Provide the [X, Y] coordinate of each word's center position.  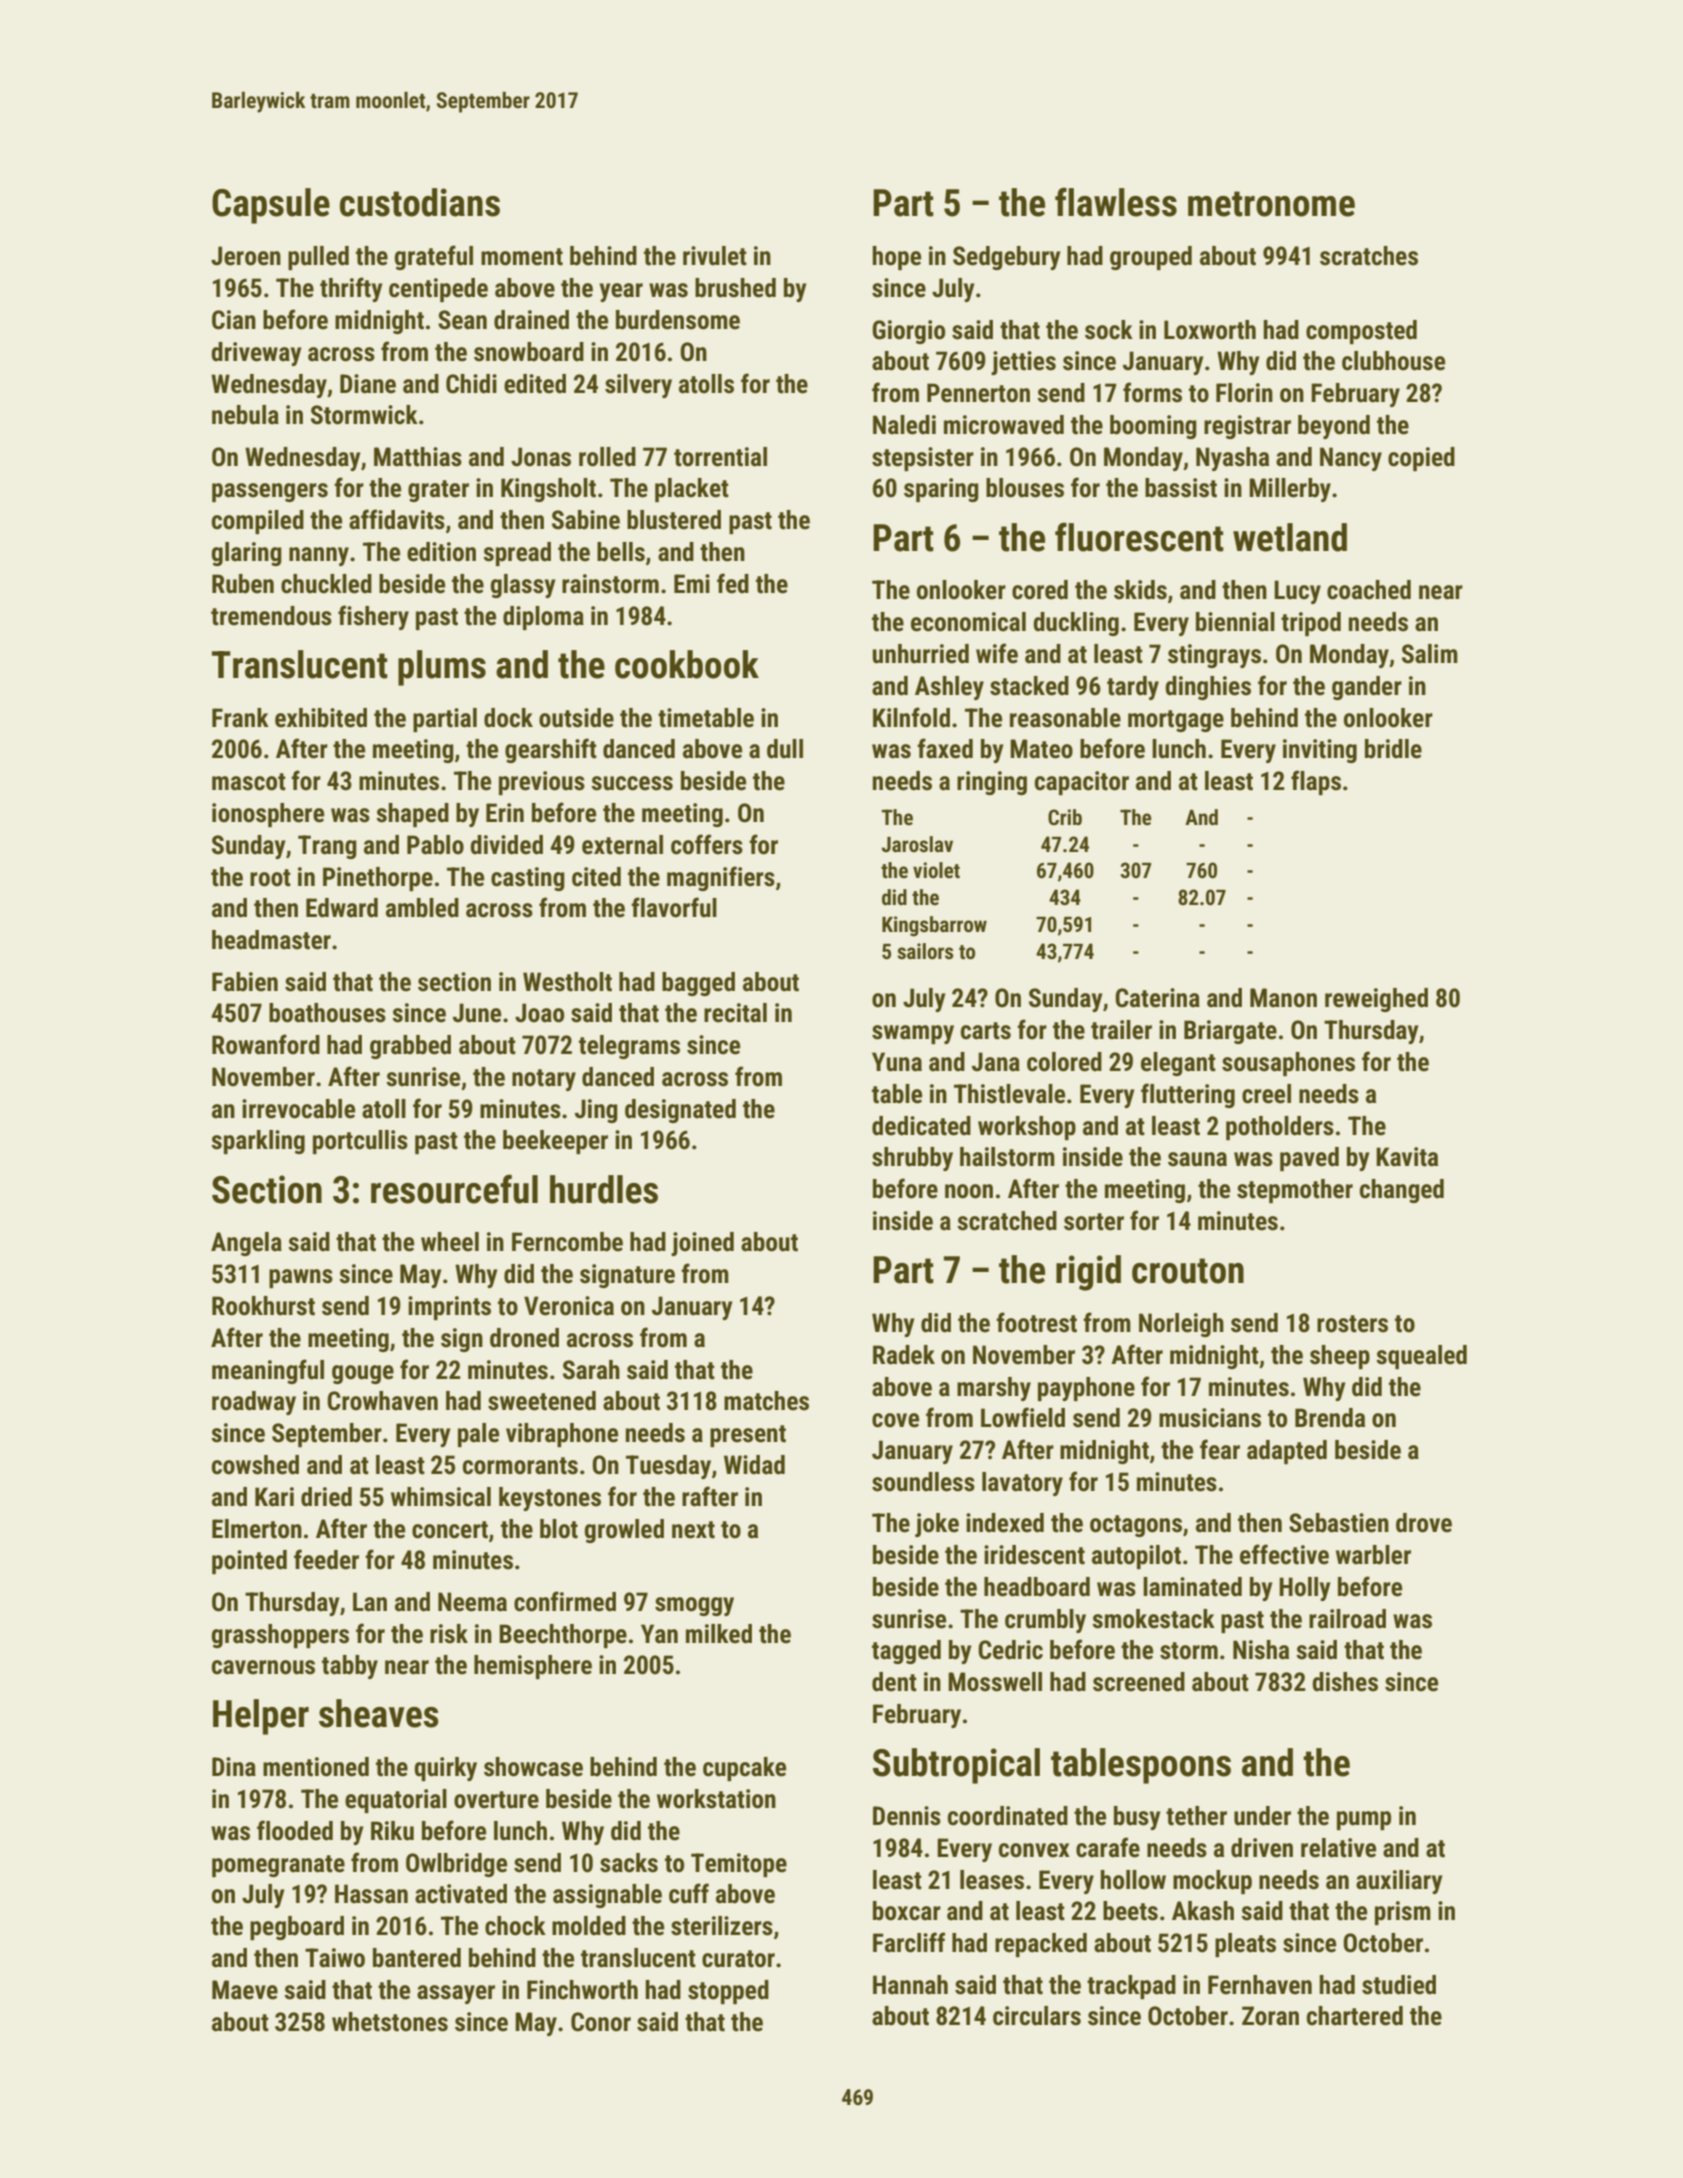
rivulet [715, 256]
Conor [601, 2022]
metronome [1271, 204]
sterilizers [722, 1926]
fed [733, 583]
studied [1399, 1985]
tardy [1133, 688]
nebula [245, 415]
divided [506, 845]
